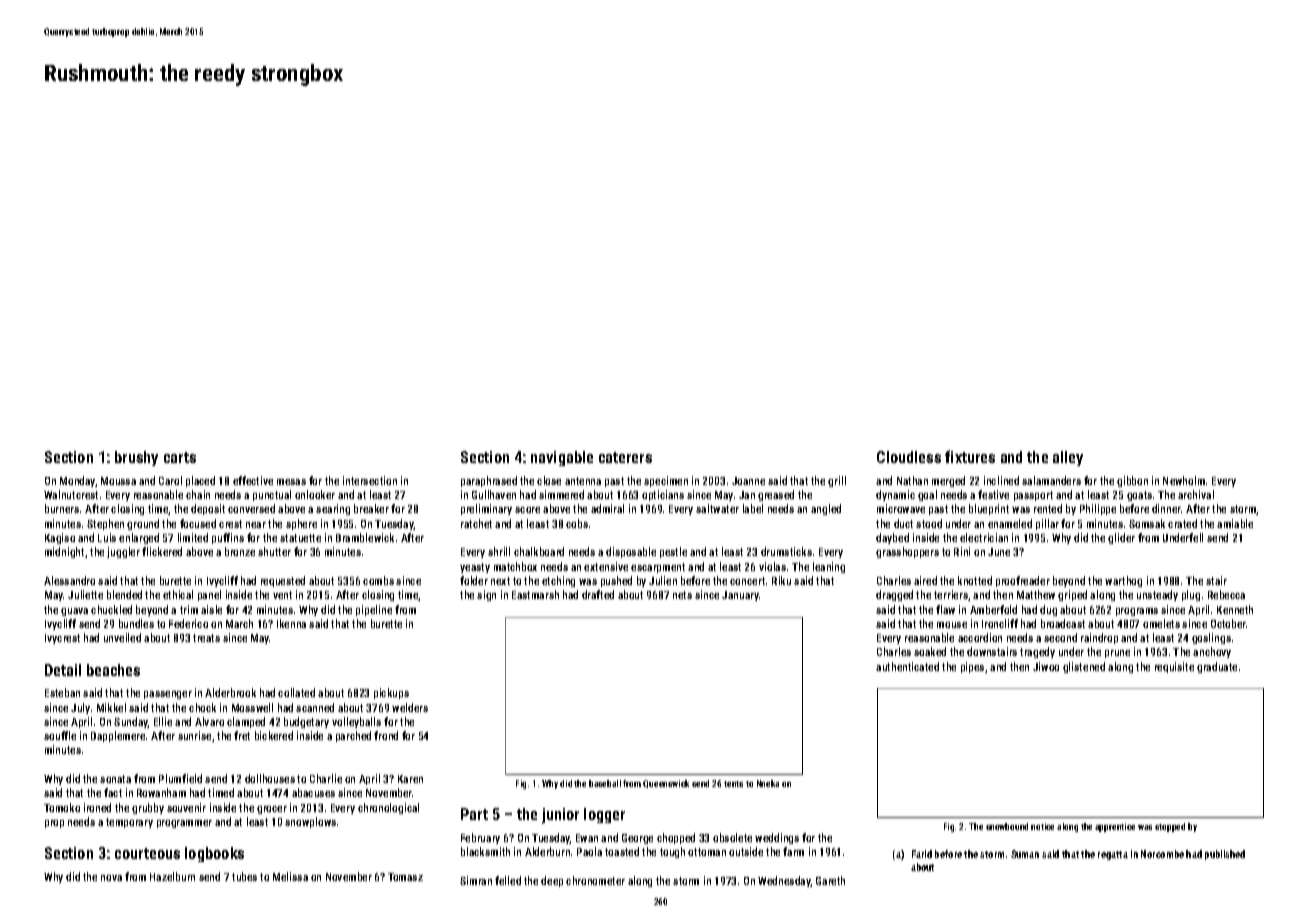  What do you see at coordinates (605, 783) in the page?
I see `baseball` at bounding box center [605, 783].
